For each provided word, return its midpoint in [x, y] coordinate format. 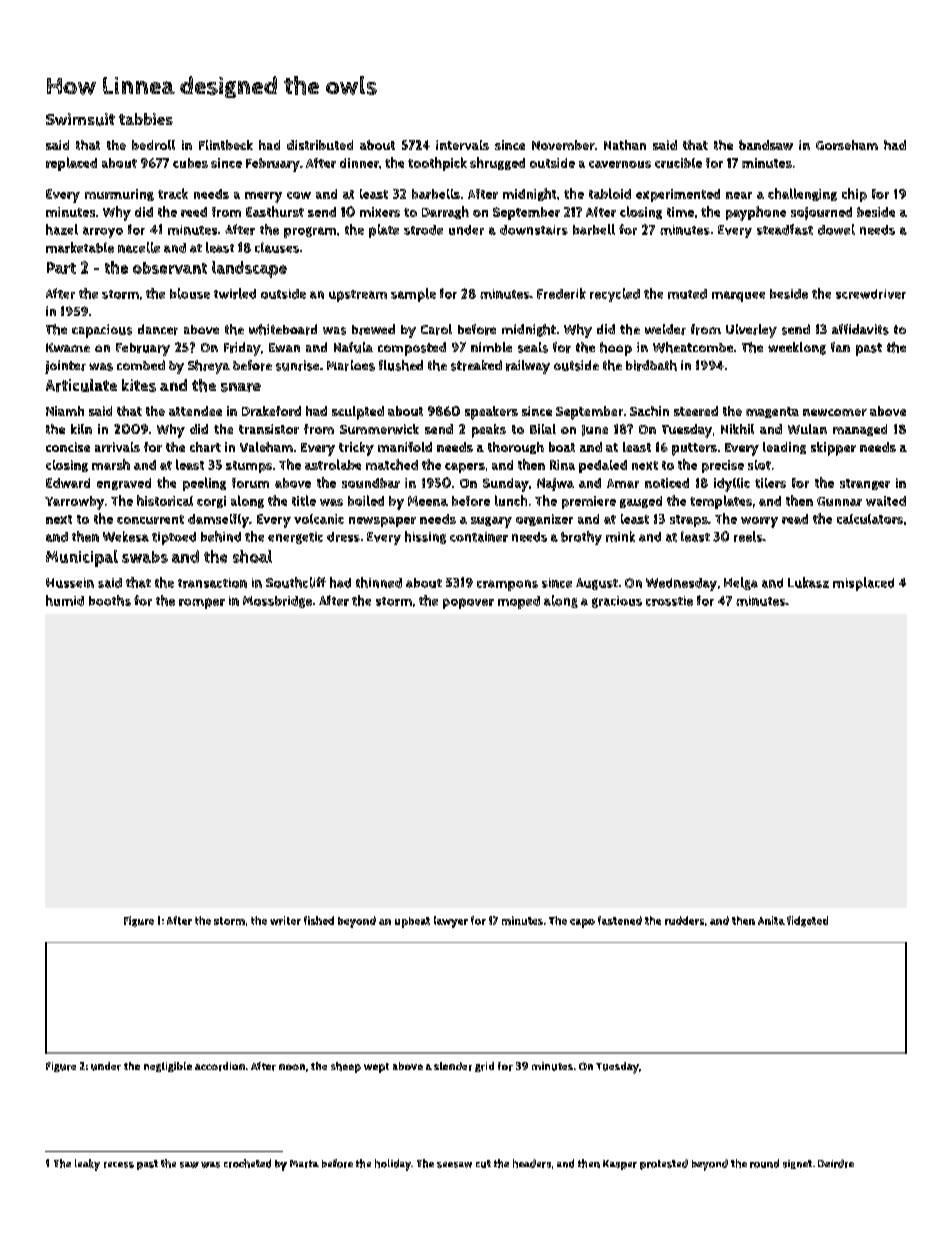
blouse [190, 293]
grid [484, 1067]
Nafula [353, 347]
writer [285, 920]
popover [468, 603]
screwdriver [871, 294]
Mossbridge [277, 602]
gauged [641, 502]
